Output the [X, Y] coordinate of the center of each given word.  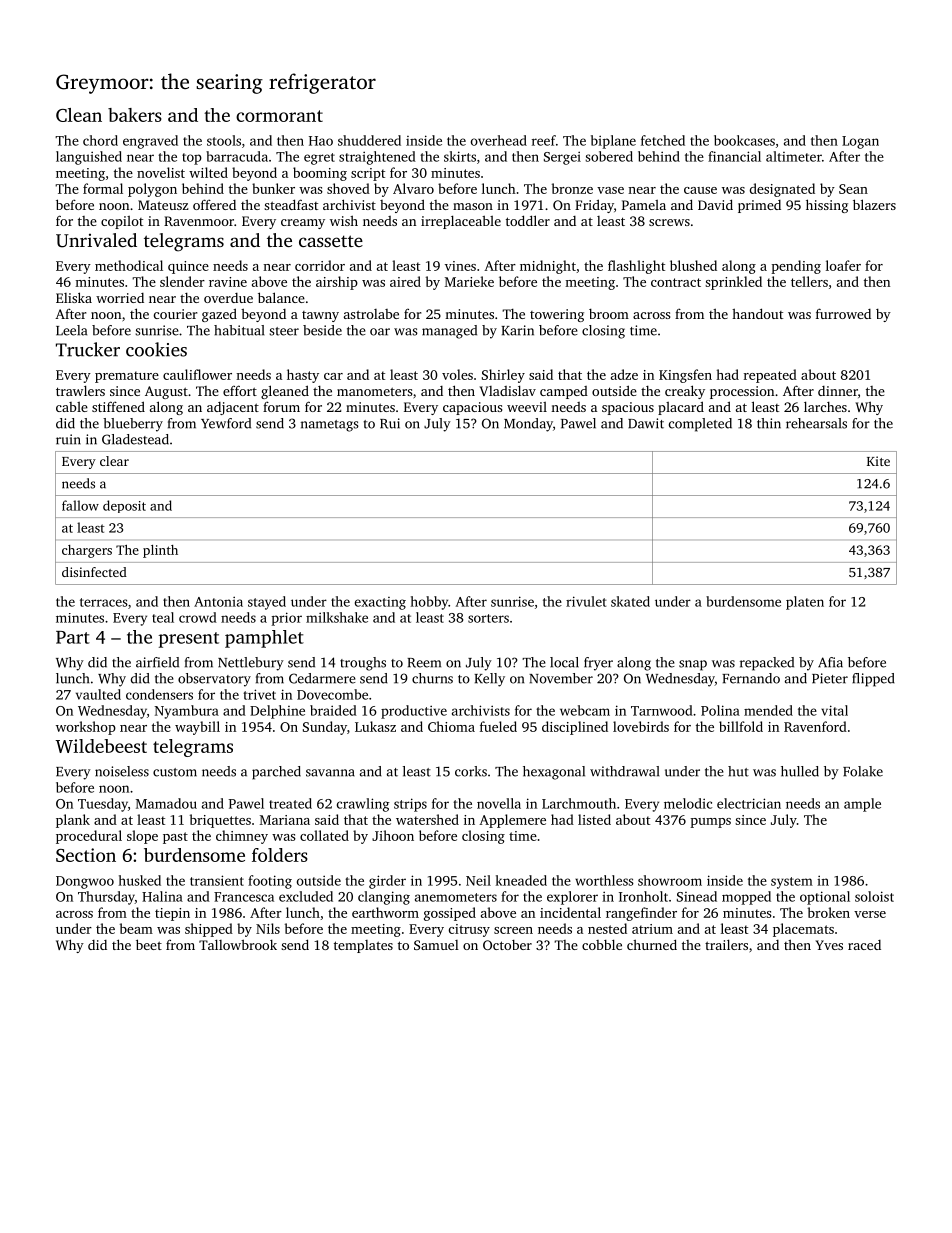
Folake [863, 771]
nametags [330, 426]
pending [796, 267]
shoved [348, 188]
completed [700, 425]
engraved [150, 142]
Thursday [106, 898]
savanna [330, 773]
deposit [124, 506]
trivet [259, 694]
